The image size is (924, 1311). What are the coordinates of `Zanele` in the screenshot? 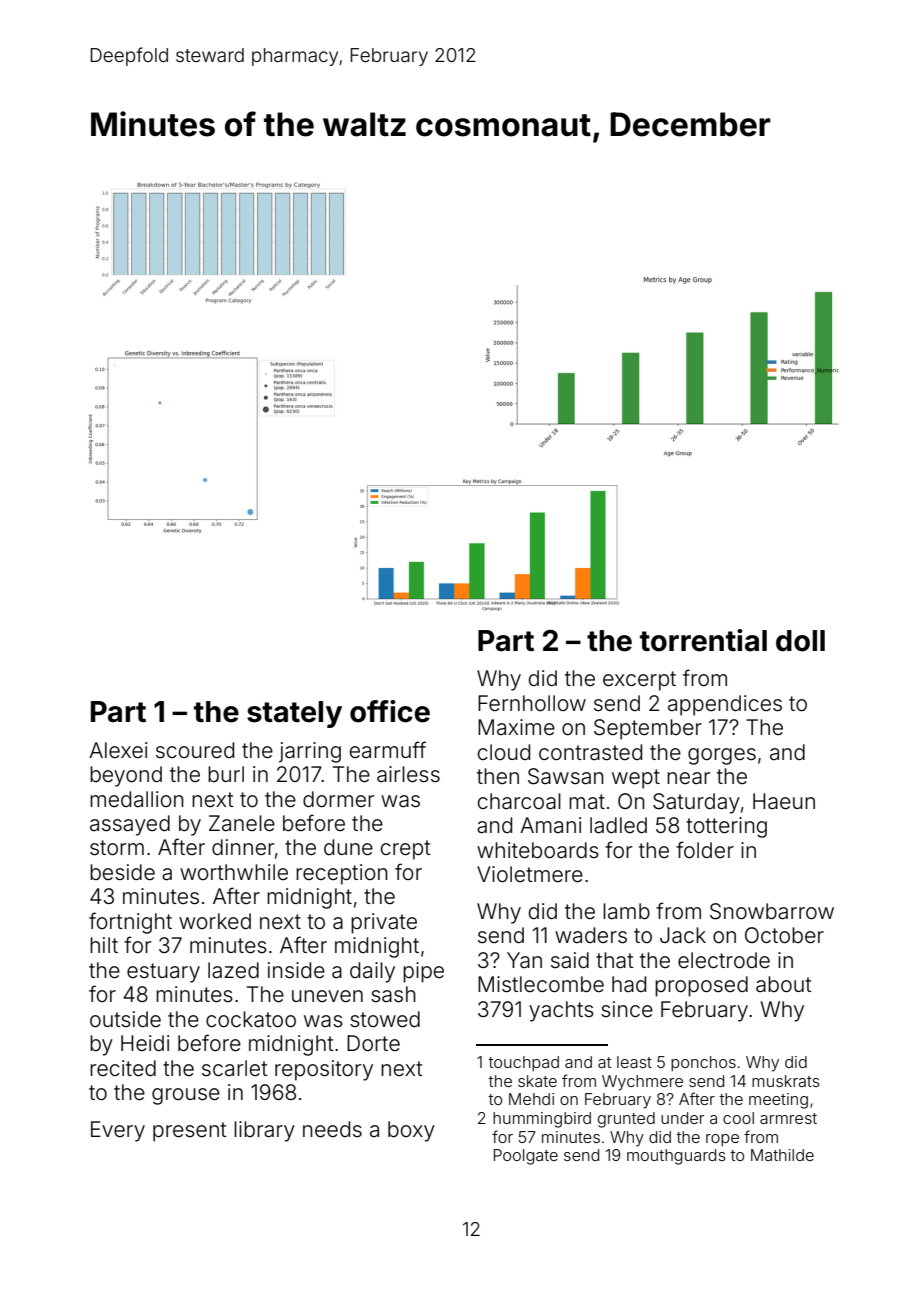 It's located at (242, 823).
